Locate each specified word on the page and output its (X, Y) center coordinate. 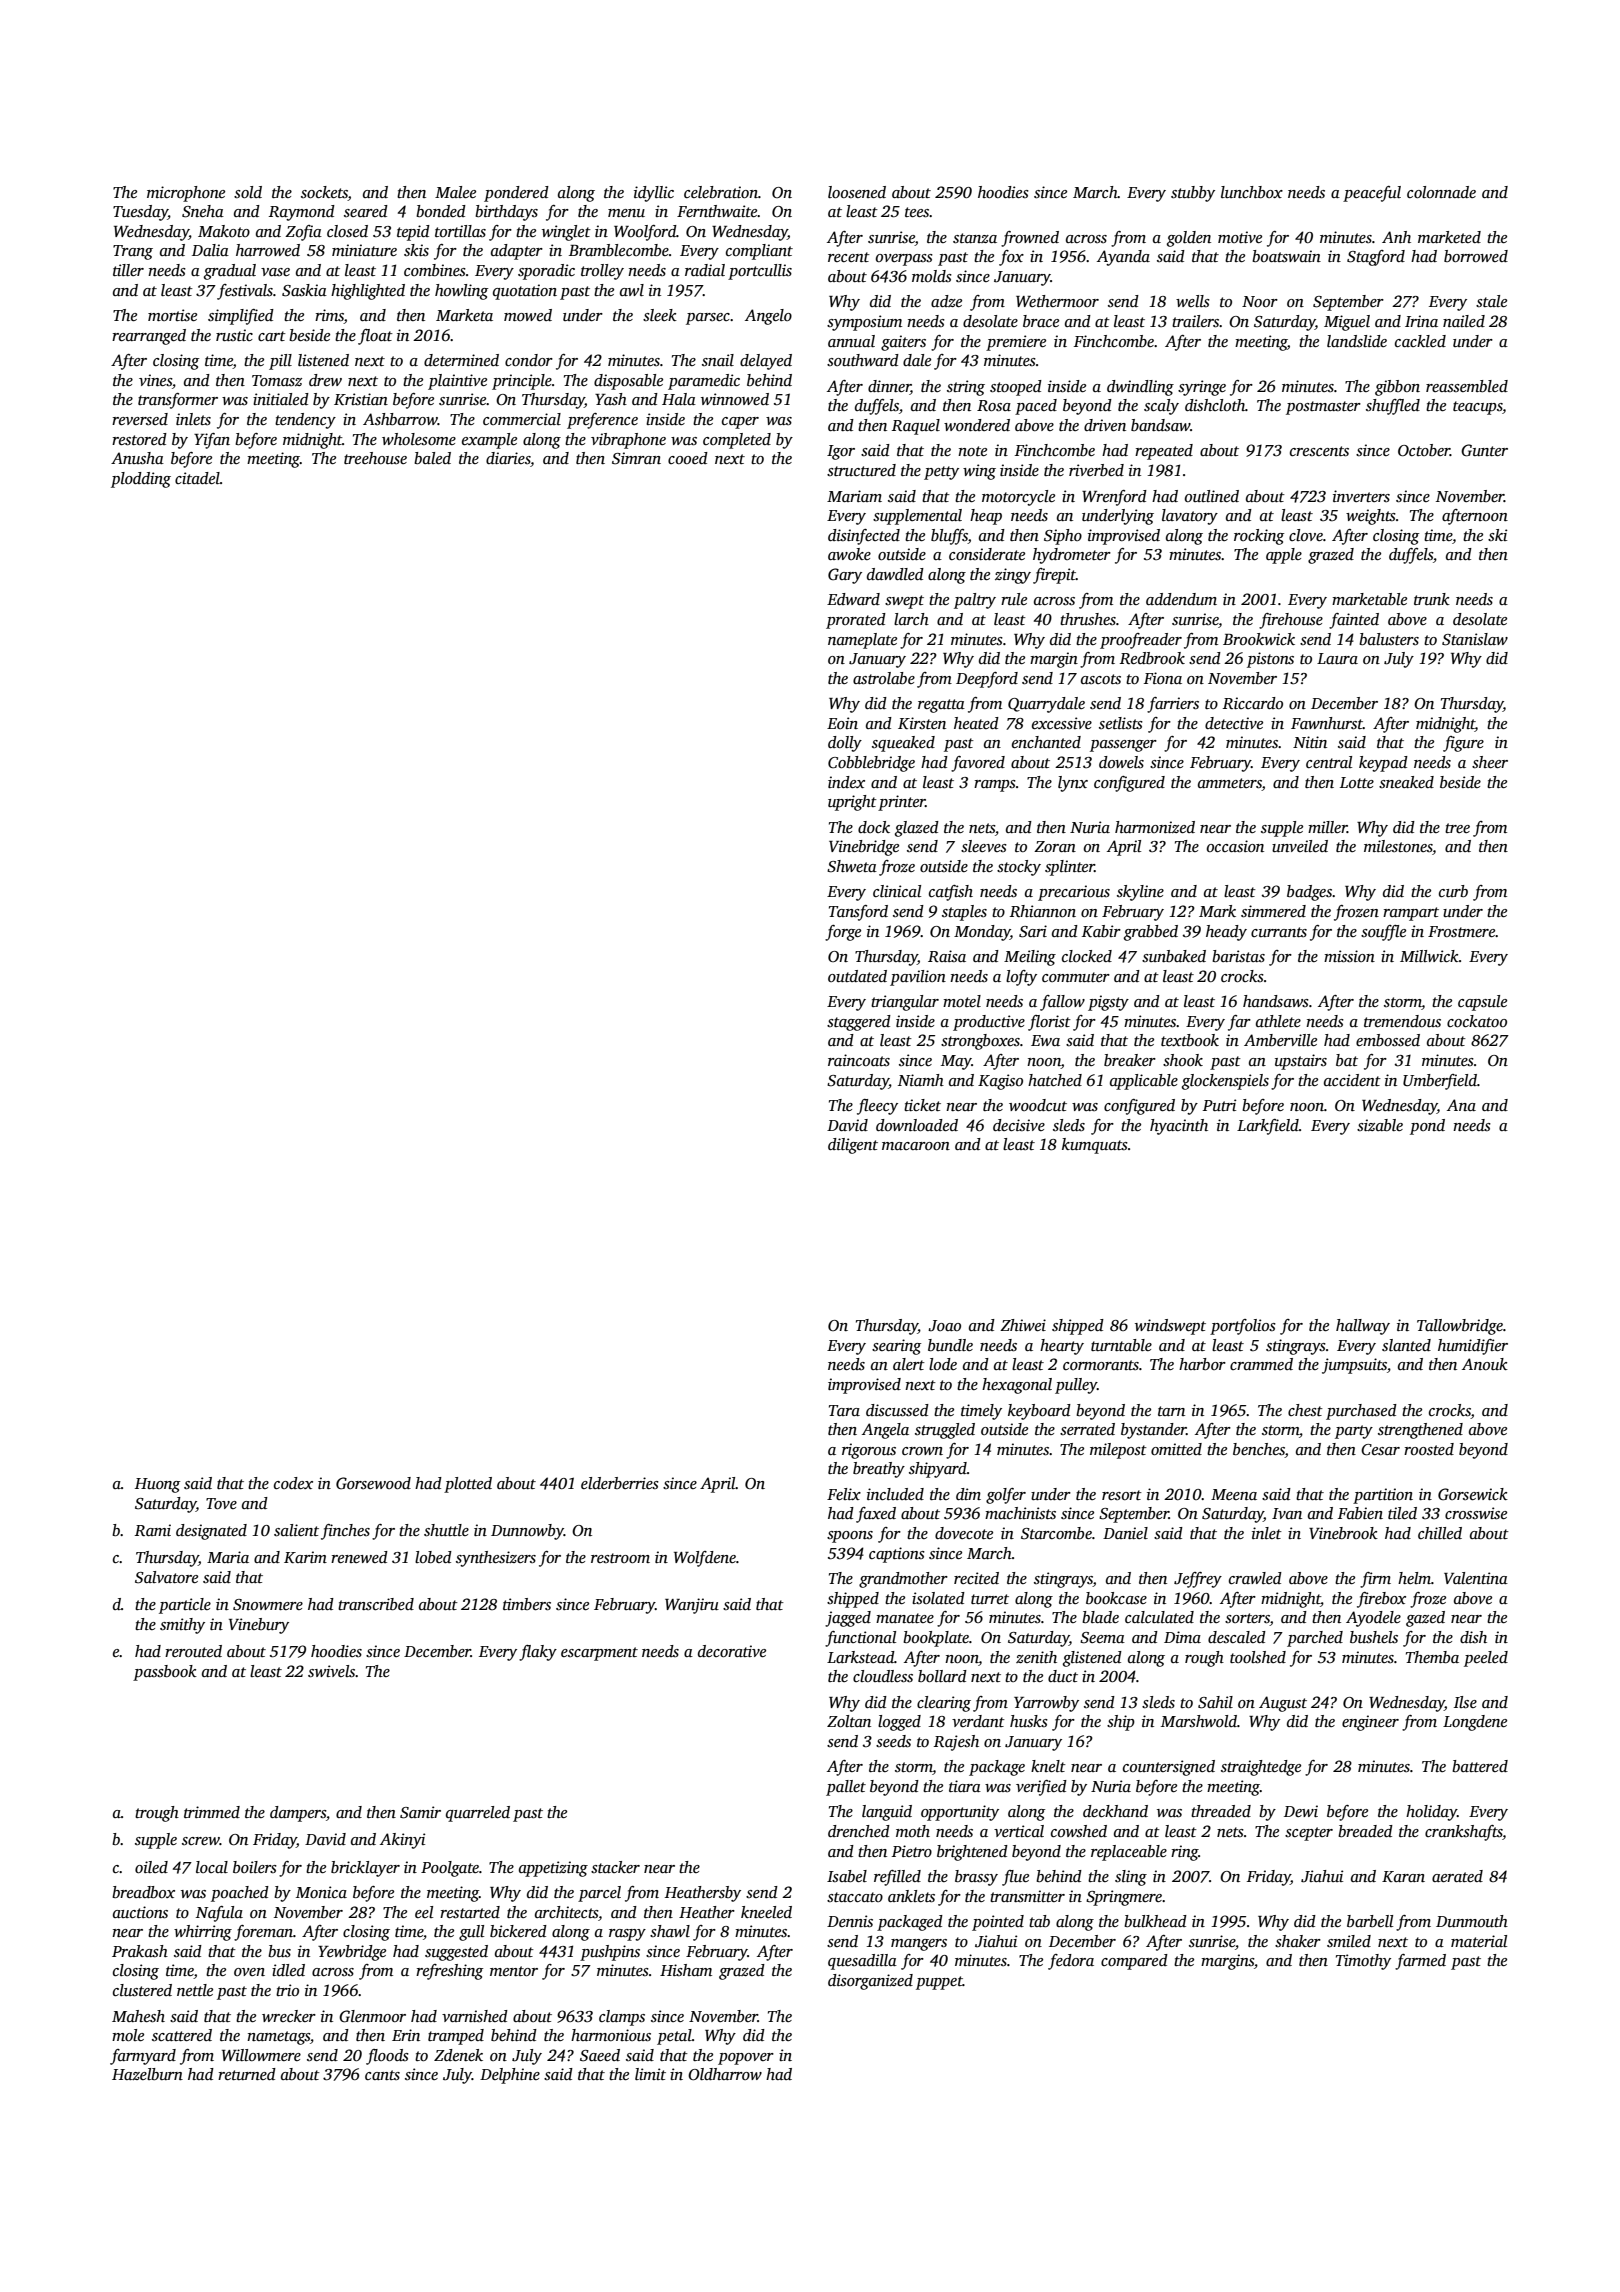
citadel (197, 478)
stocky (1019, 868)
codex (293, 1483)
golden (1189, 239)
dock (874, 827)
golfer (1006, 1496)
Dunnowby (527, 1532)
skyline (1140, 893)
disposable (628, 382)
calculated (1159, 1617)
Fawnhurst (1327, 723)
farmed (1420, 1962)
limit (650, 2074)
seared (366, 211)
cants (382, 2075)
